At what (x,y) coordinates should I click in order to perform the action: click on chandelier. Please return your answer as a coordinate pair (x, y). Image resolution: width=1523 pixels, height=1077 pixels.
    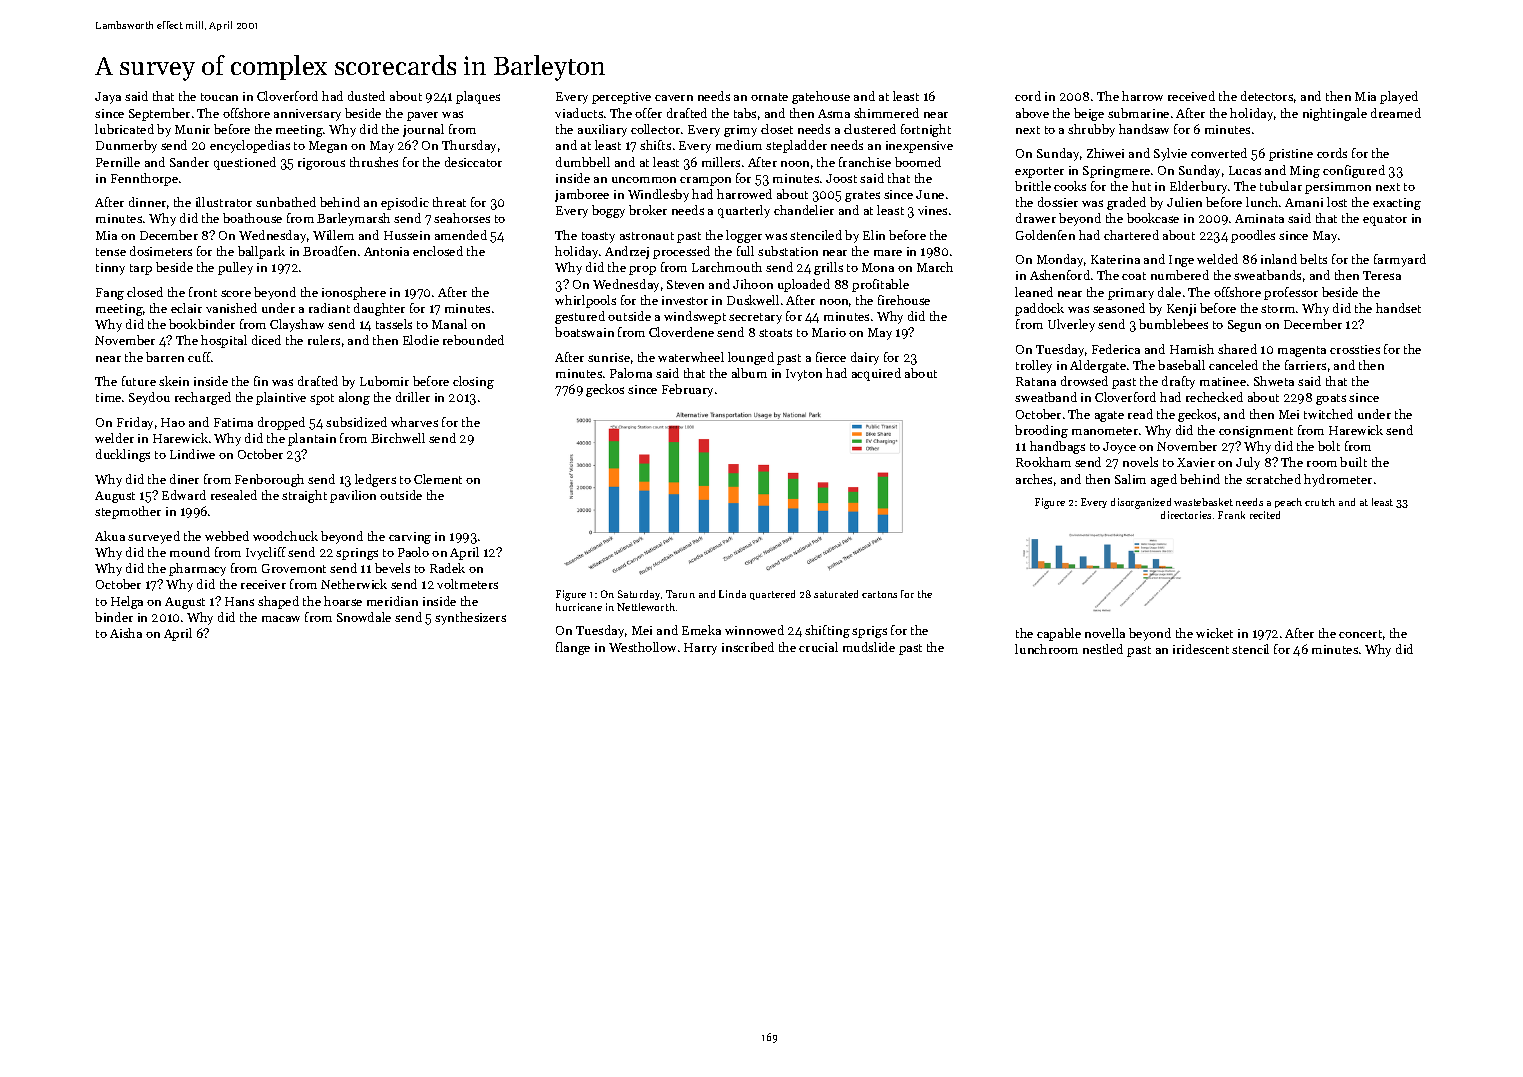
    Looking at the image, I should click on (804, 210).
